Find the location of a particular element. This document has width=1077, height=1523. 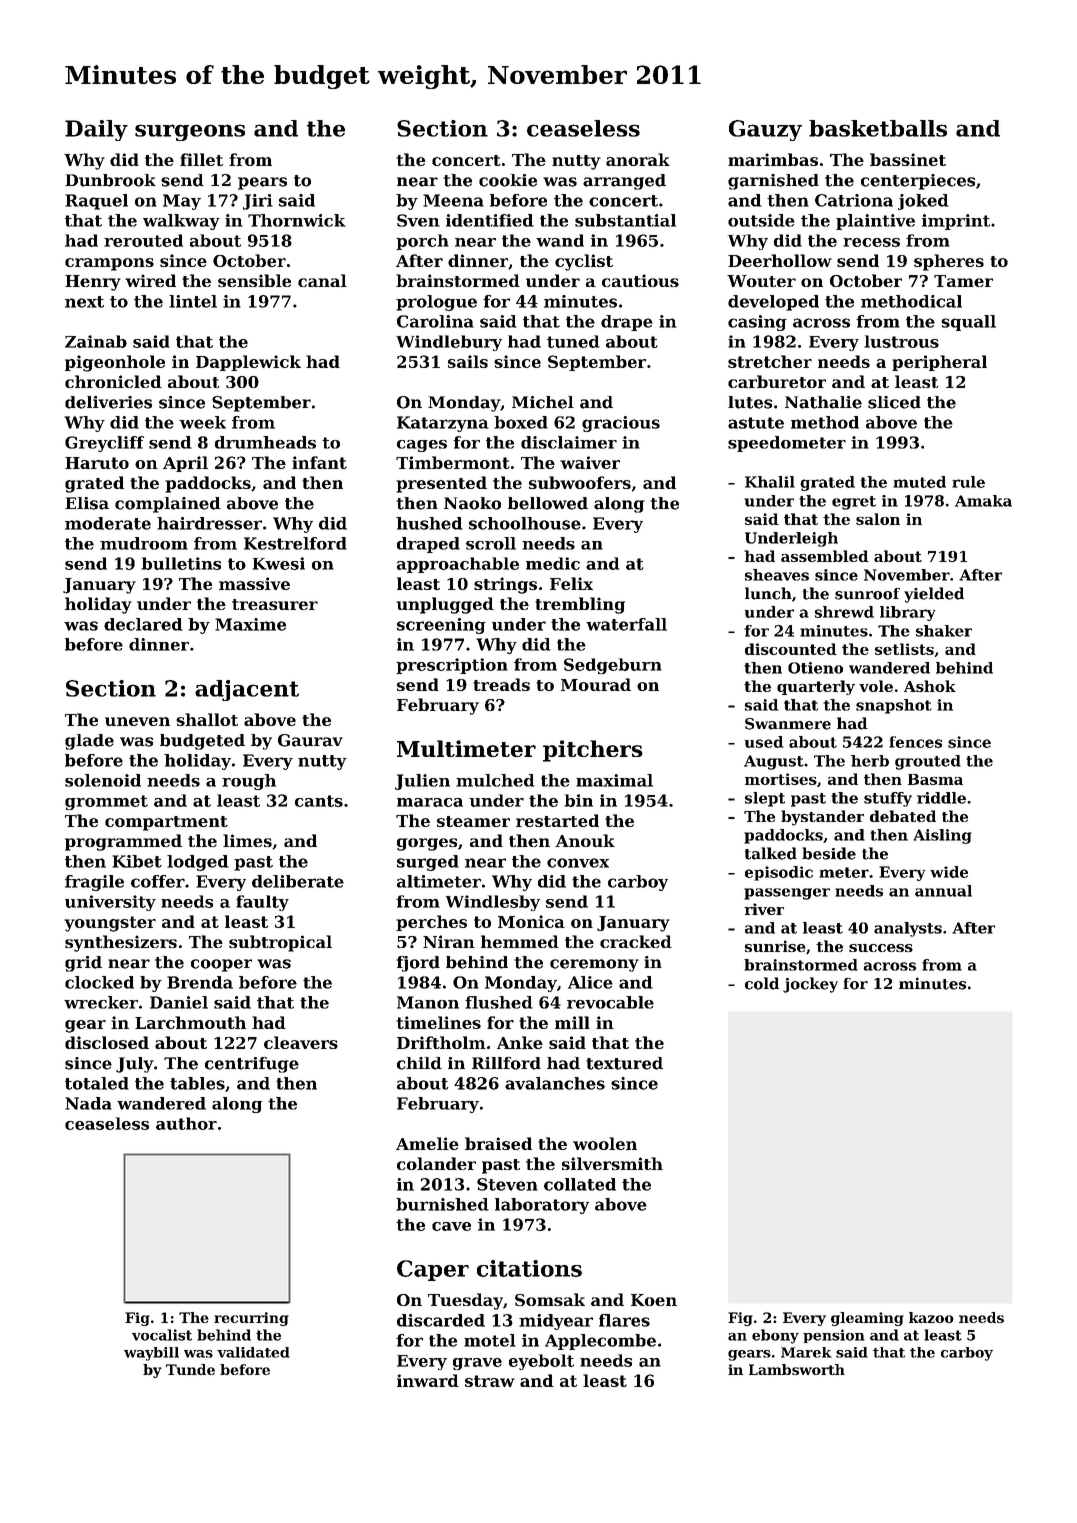

Amaka is located at coordinates (983, 501).
